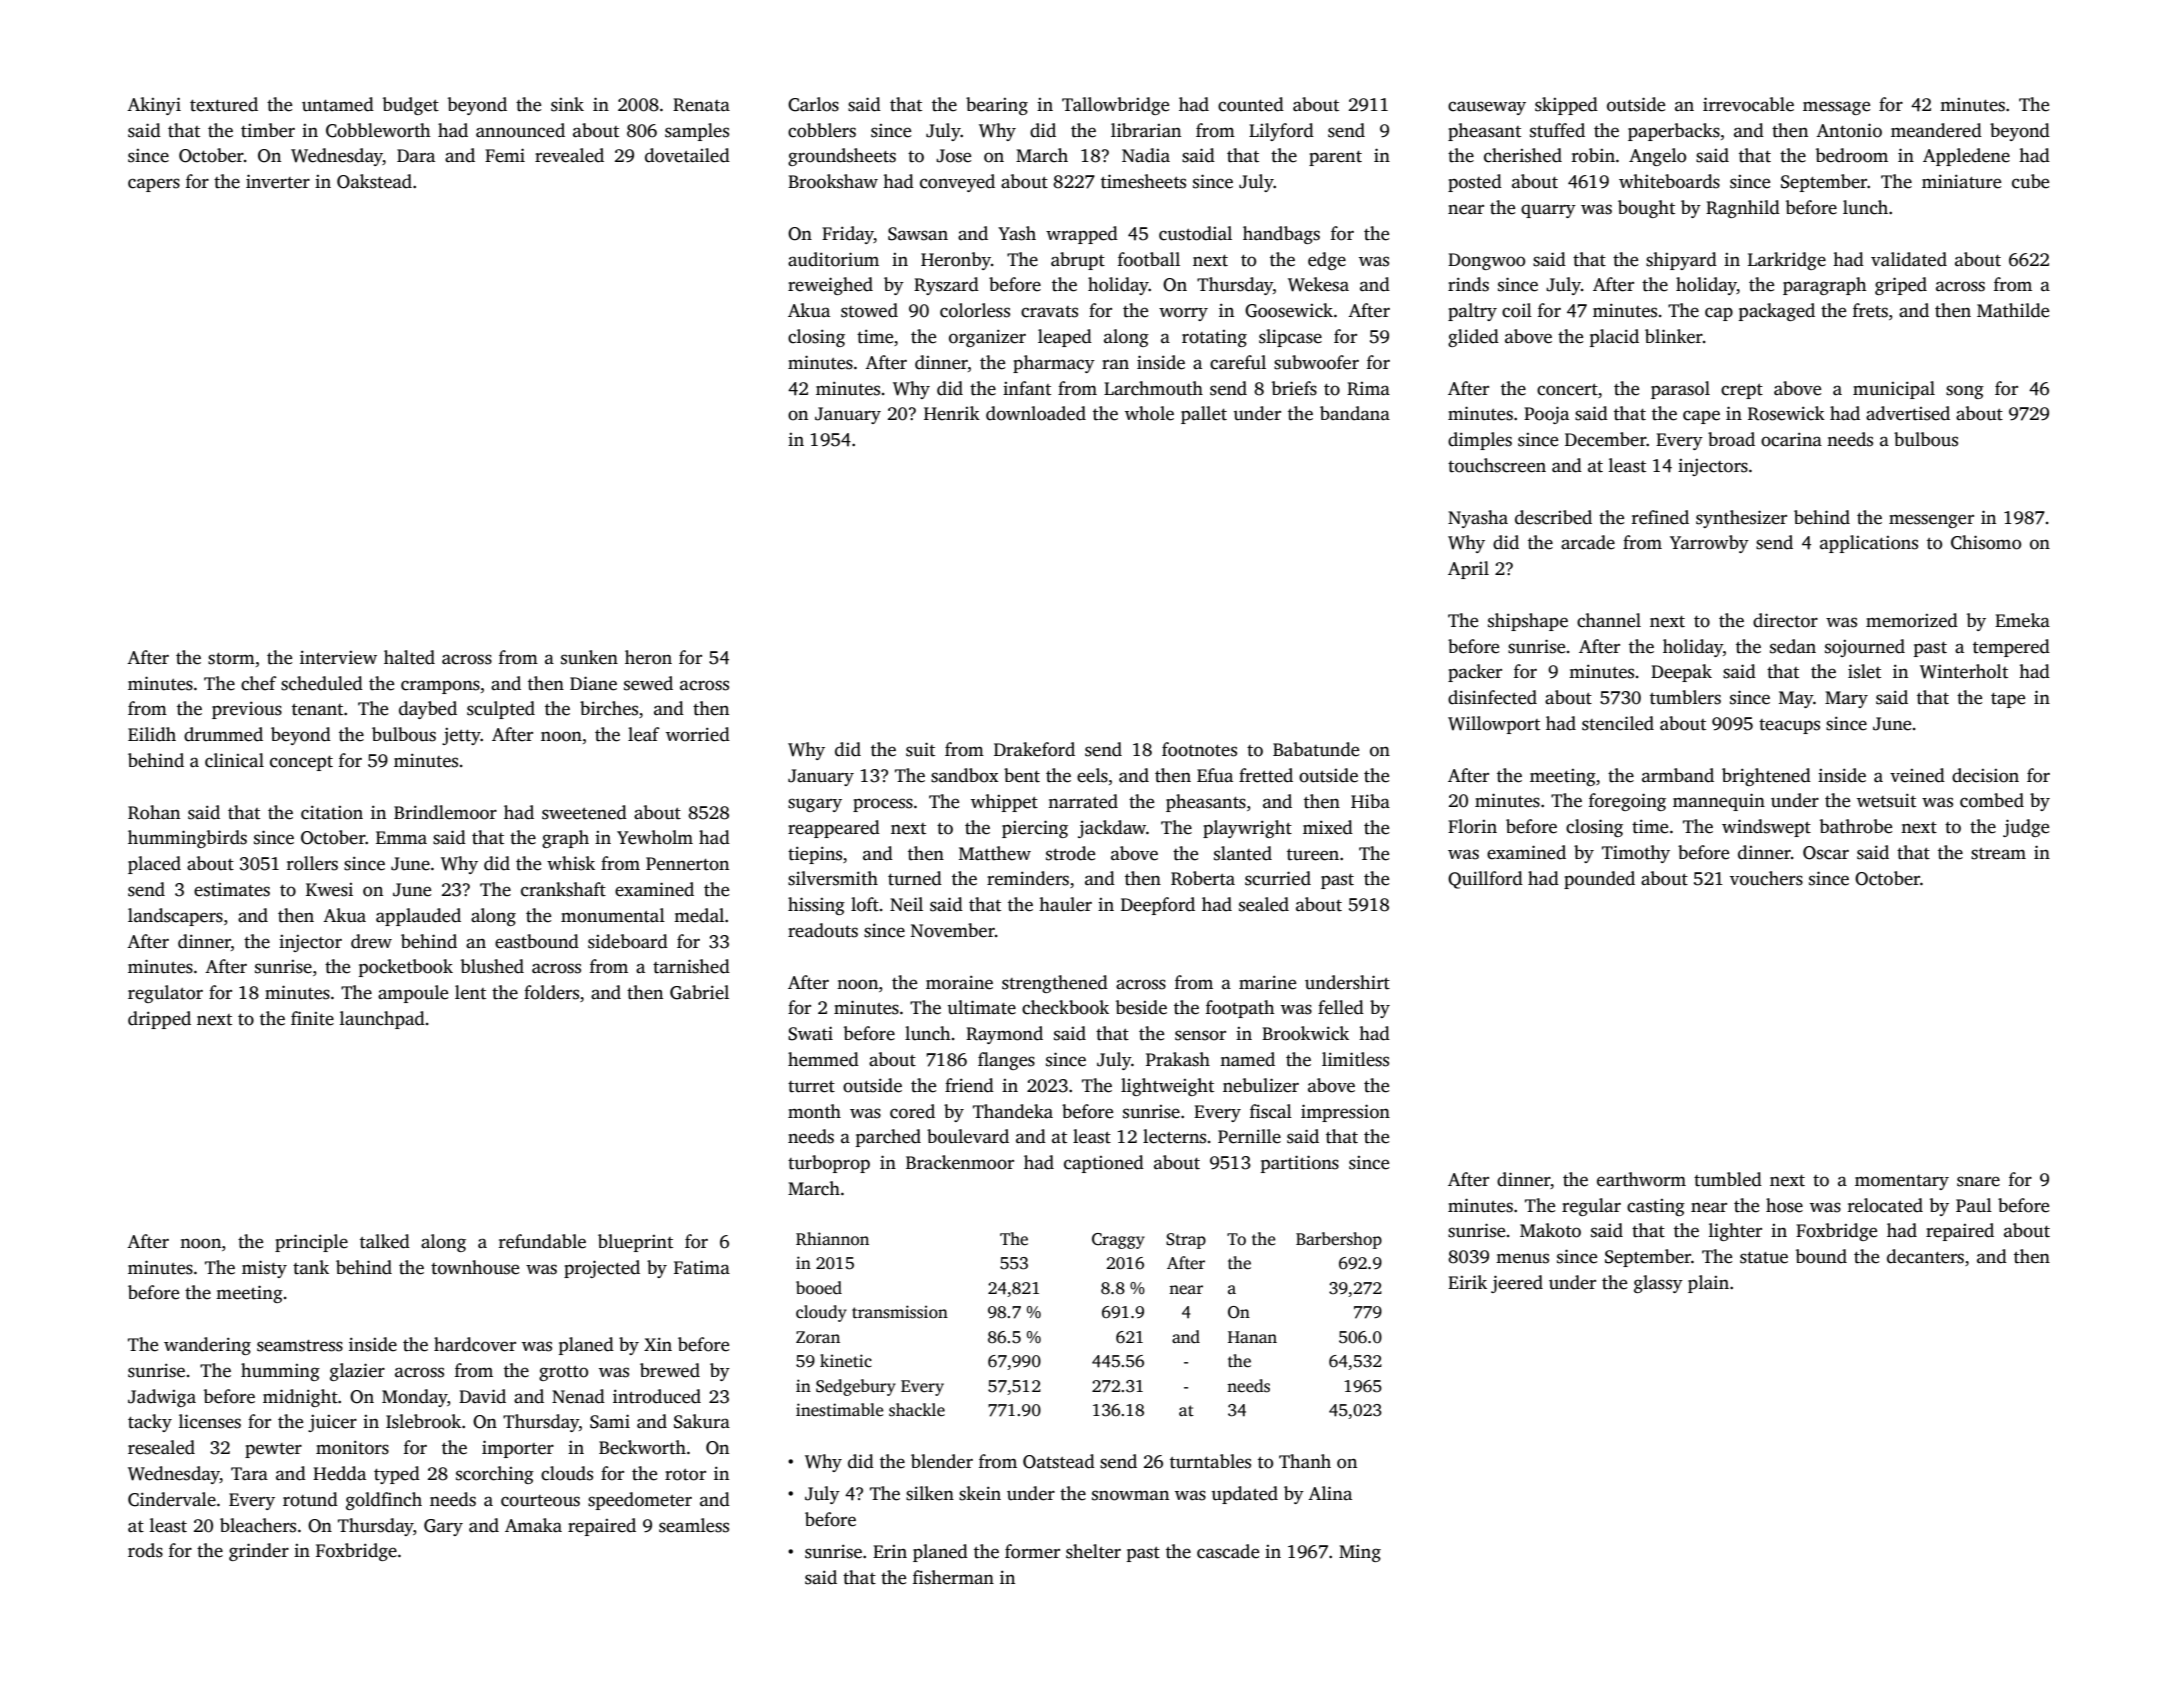 The width and height of the image is (2178, 1683). What do you see at coordinates (1766, 878) in the image?
I see `vouchers` at bounding box center [1766, 878].
